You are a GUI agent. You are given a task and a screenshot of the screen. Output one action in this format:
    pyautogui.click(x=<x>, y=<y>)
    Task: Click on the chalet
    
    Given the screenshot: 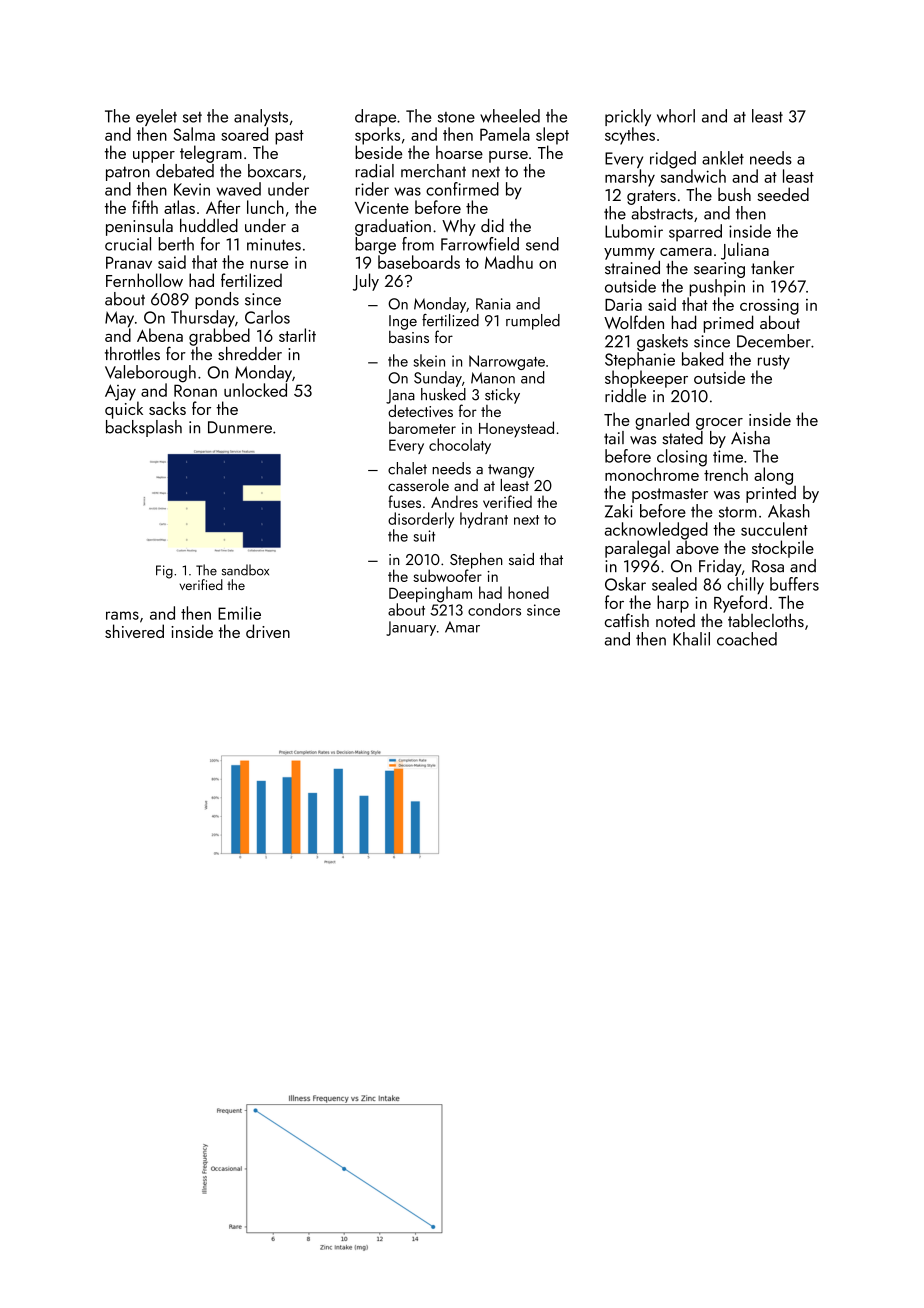 What is the action you would take?
    pyautogui.click(x=407, y=468)
